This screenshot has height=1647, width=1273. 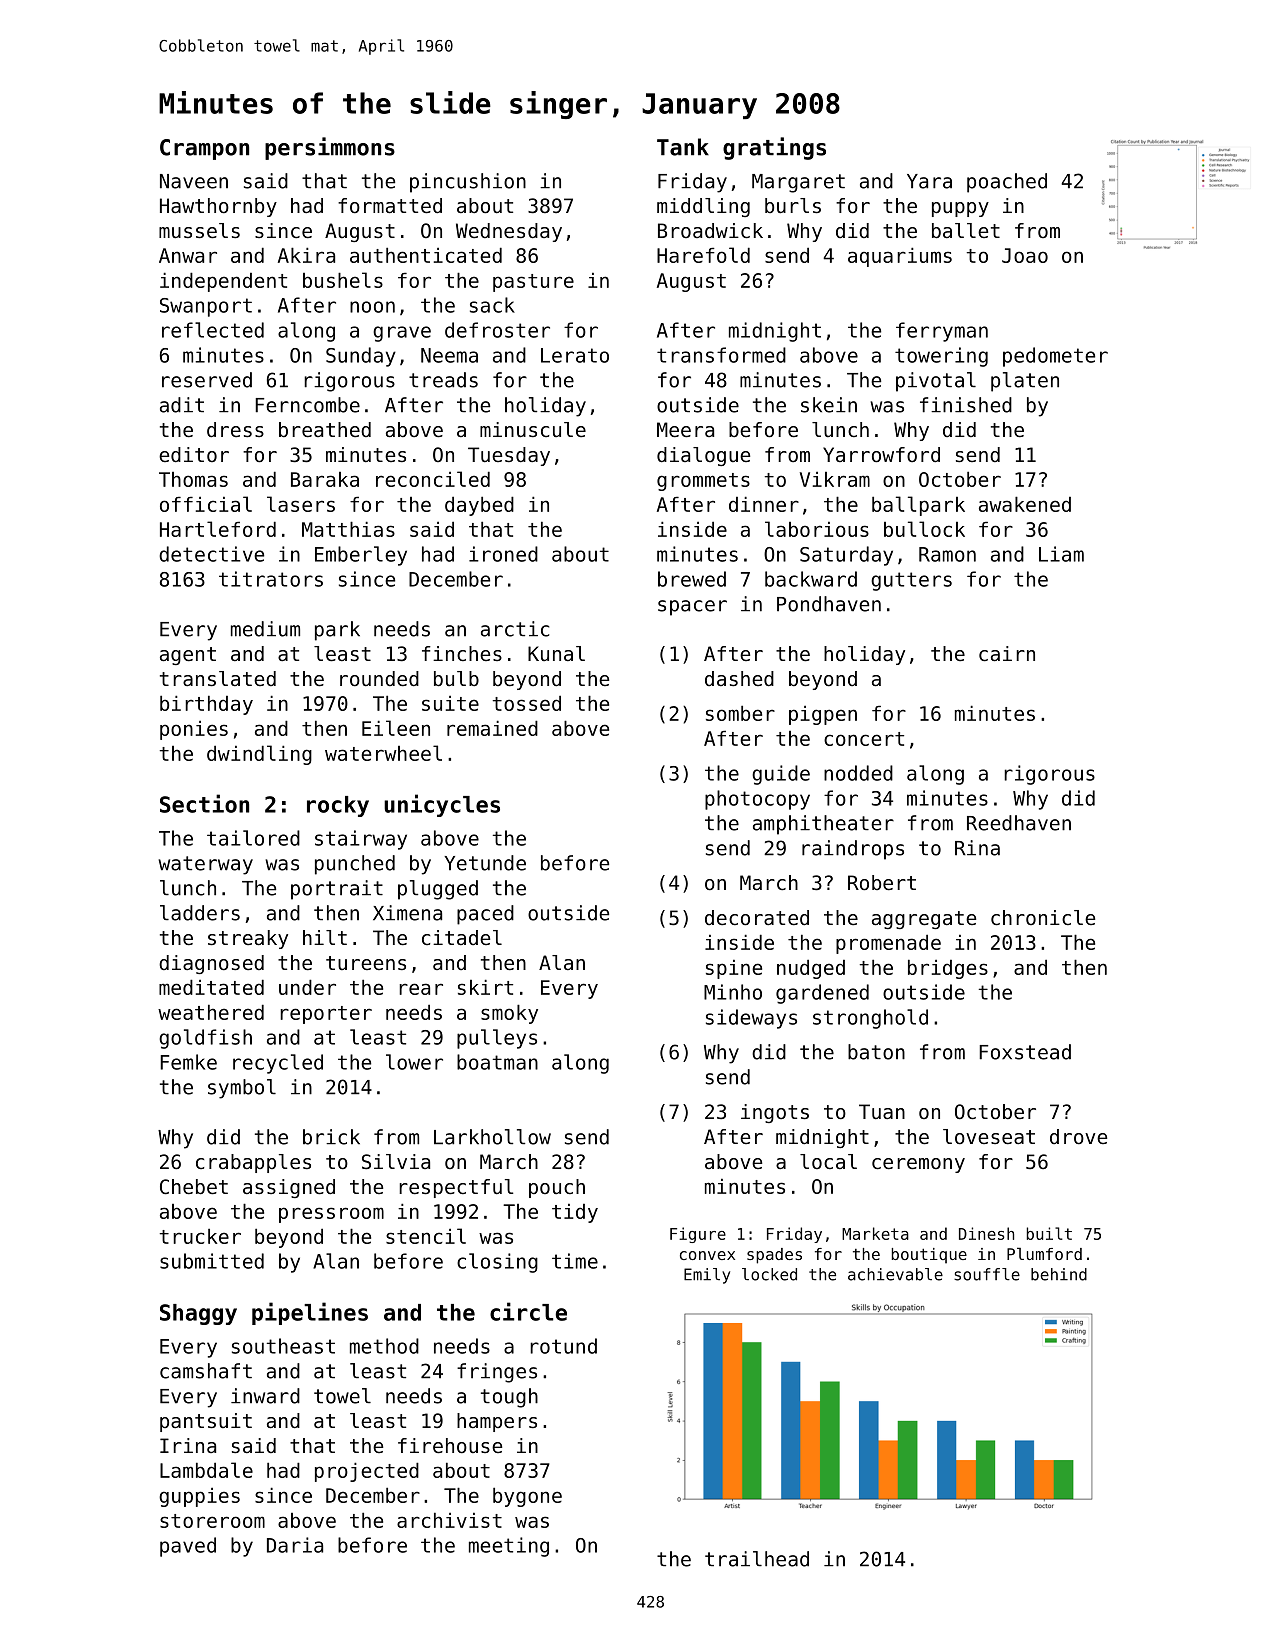 What do you see at coordinates (533, 430) in the screenshot?
I see `minuscule` at bounding box center [533, 430].
